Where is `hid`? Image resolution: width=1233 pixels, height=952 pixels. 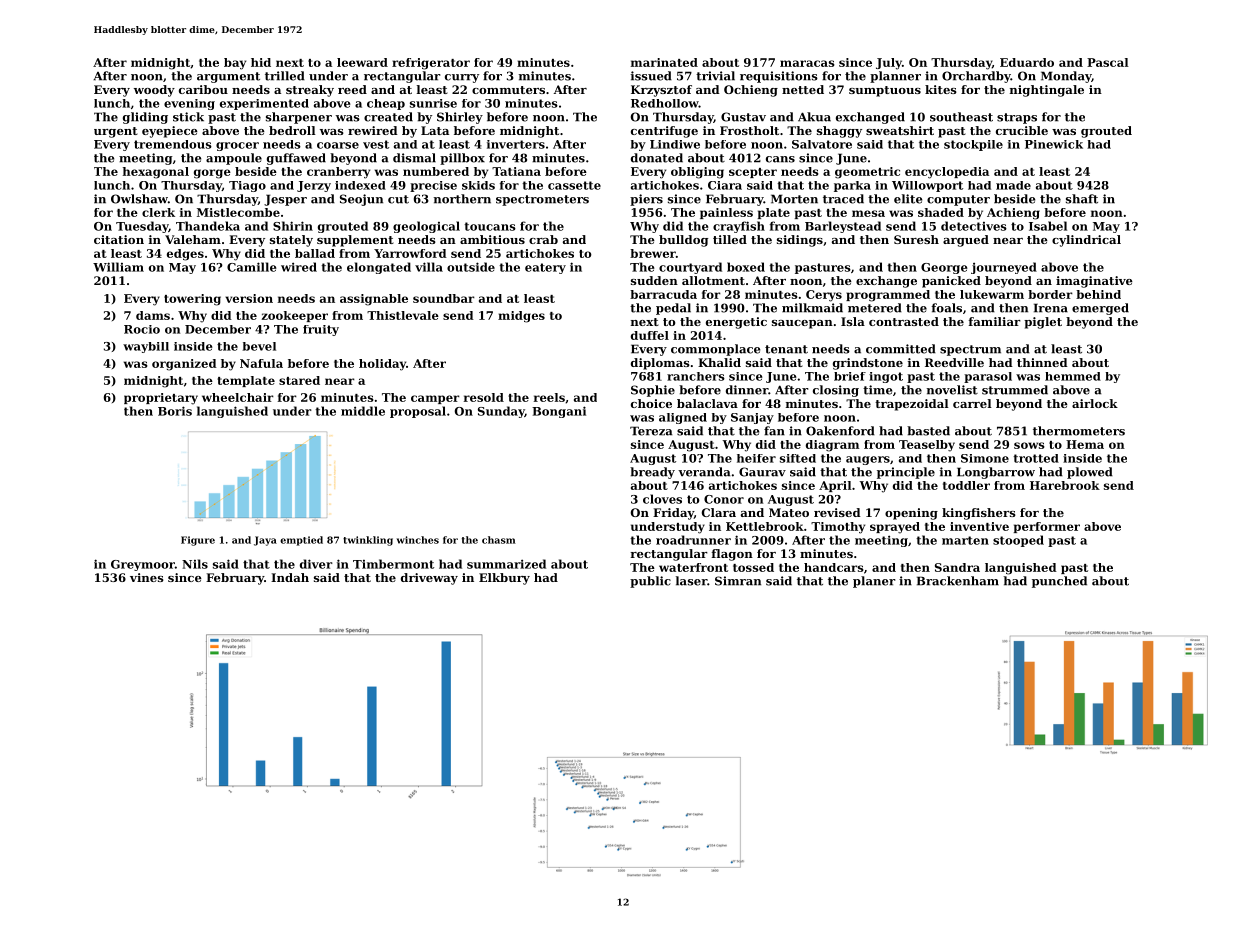
hid is located at coordinates (261, 62).
